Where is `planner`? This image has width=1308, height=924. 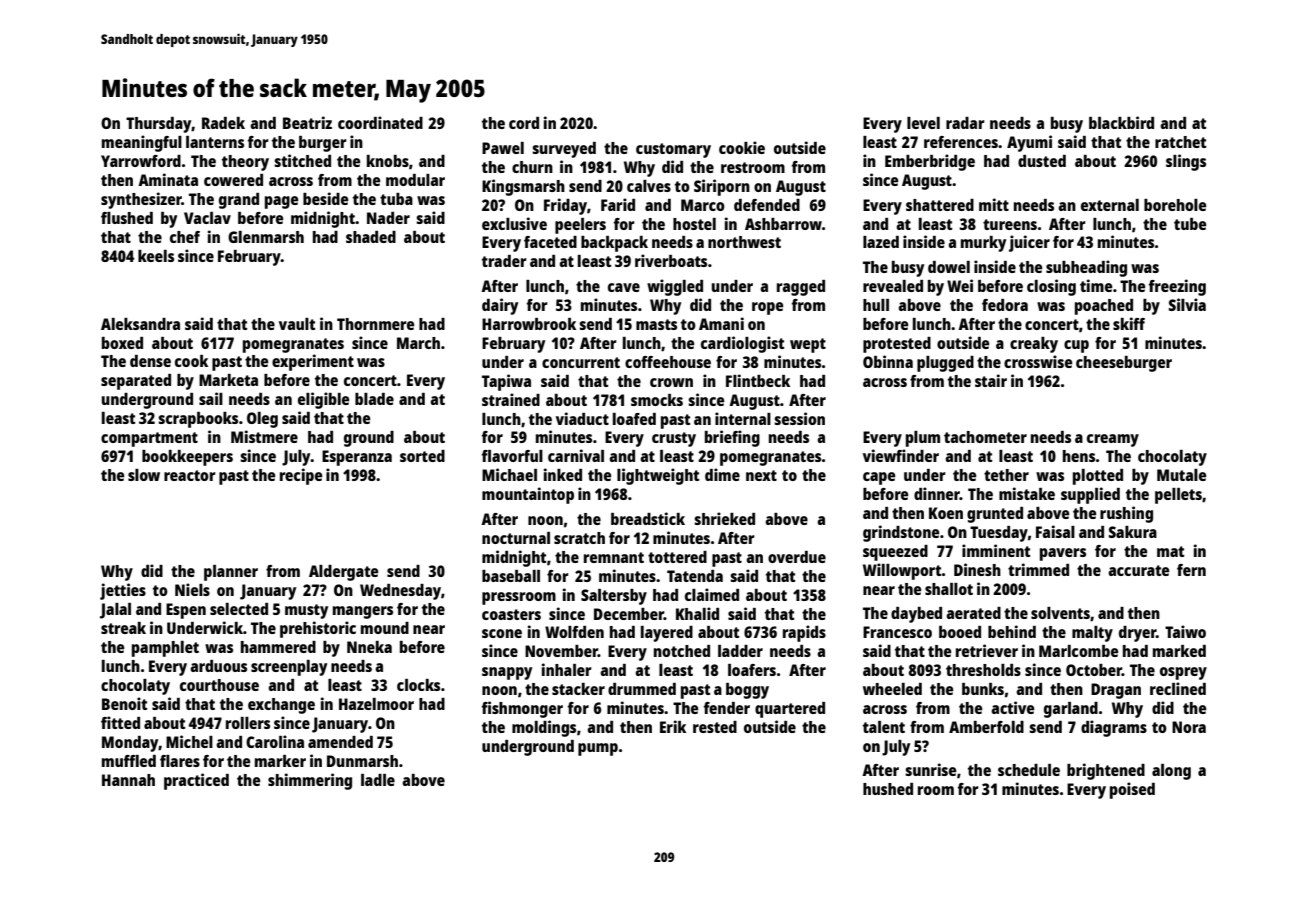
planner is located at coordinates (231, 573).
